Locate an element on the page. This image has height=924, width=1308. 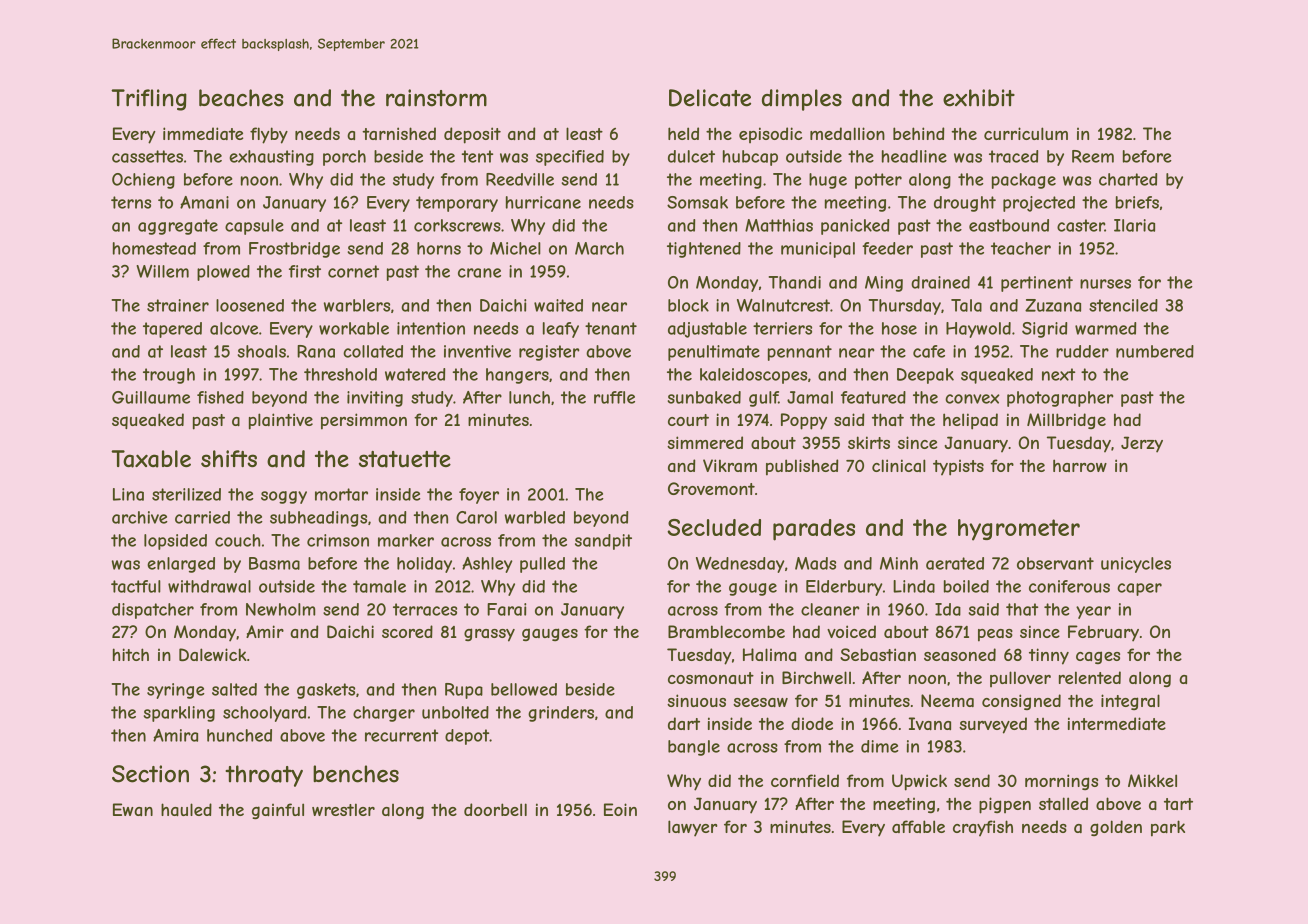
surveyed is located at coordinates (993, 725).
